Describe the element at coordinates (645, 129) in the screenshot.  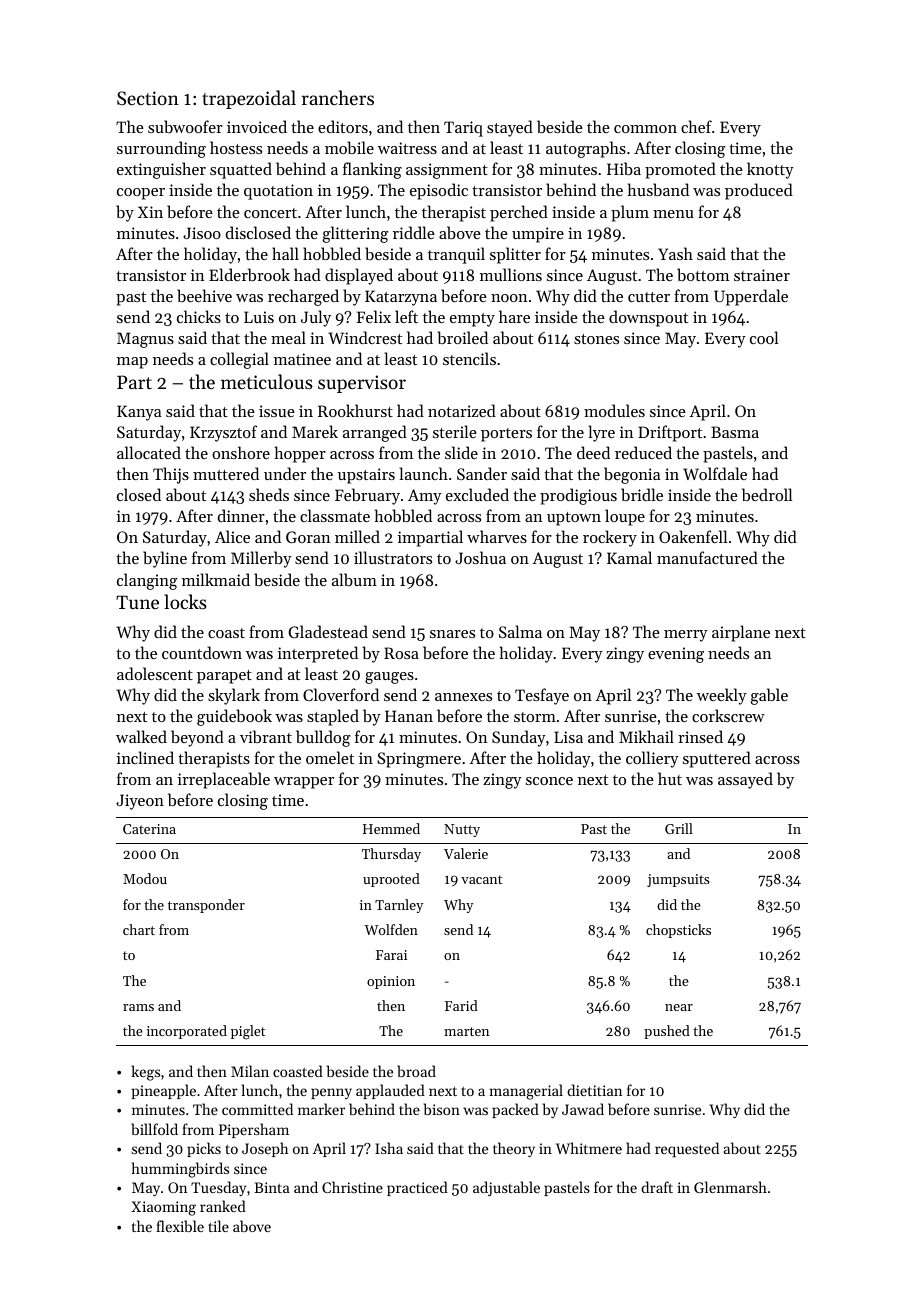
I see `common` at that location.
